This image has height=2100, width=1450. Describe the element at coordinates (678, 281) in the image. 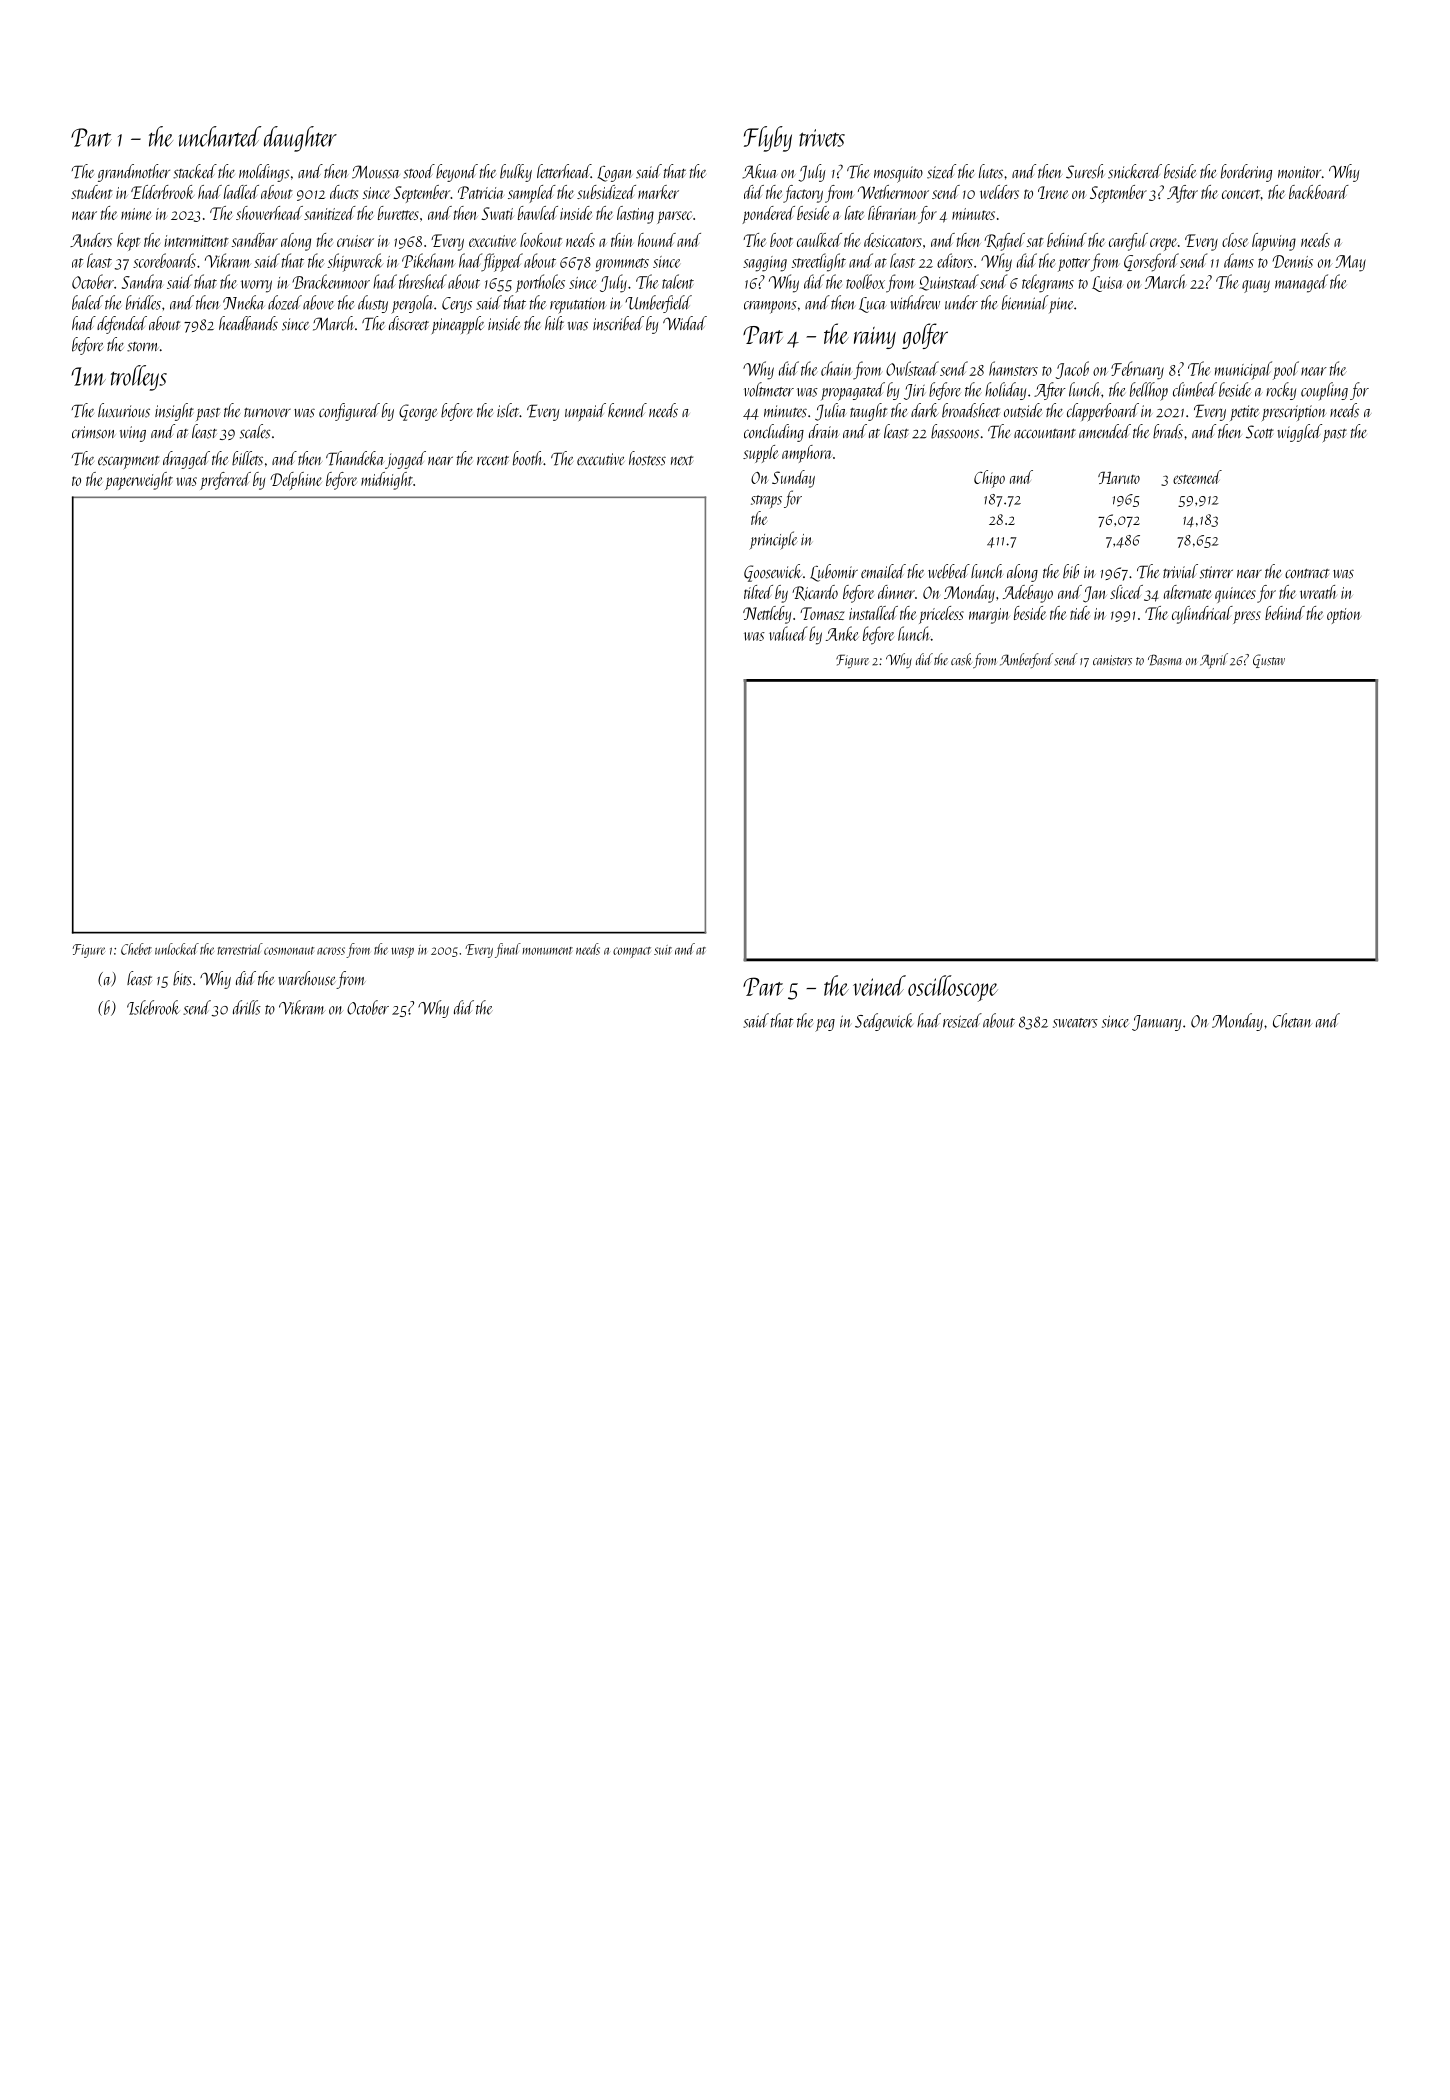

I see `talent` at that location.
